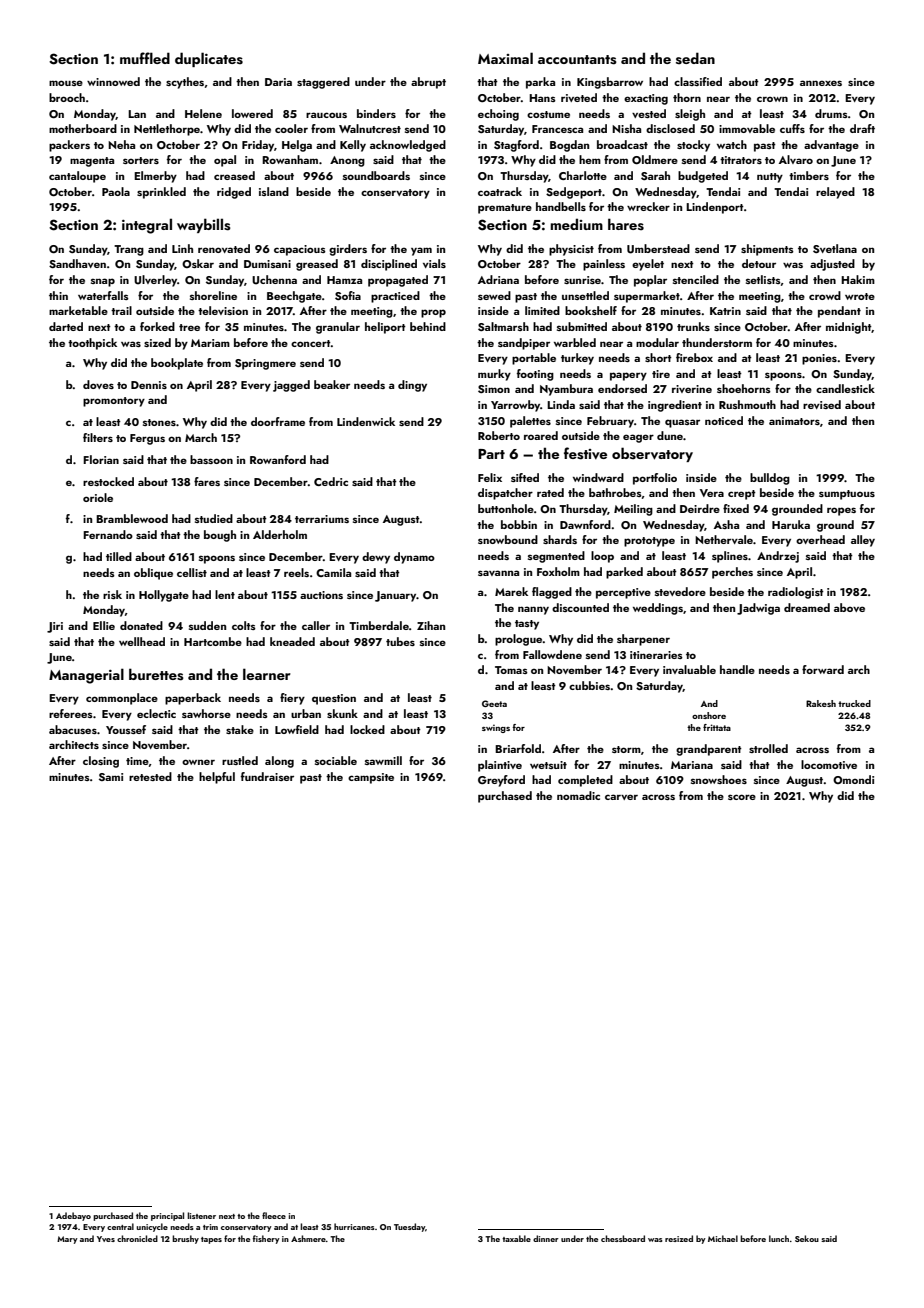 This image has height=1308, width=924. What do you see at coordinates (150, 776) in the image?
I see `retested` at bounding box center [150, 776].
